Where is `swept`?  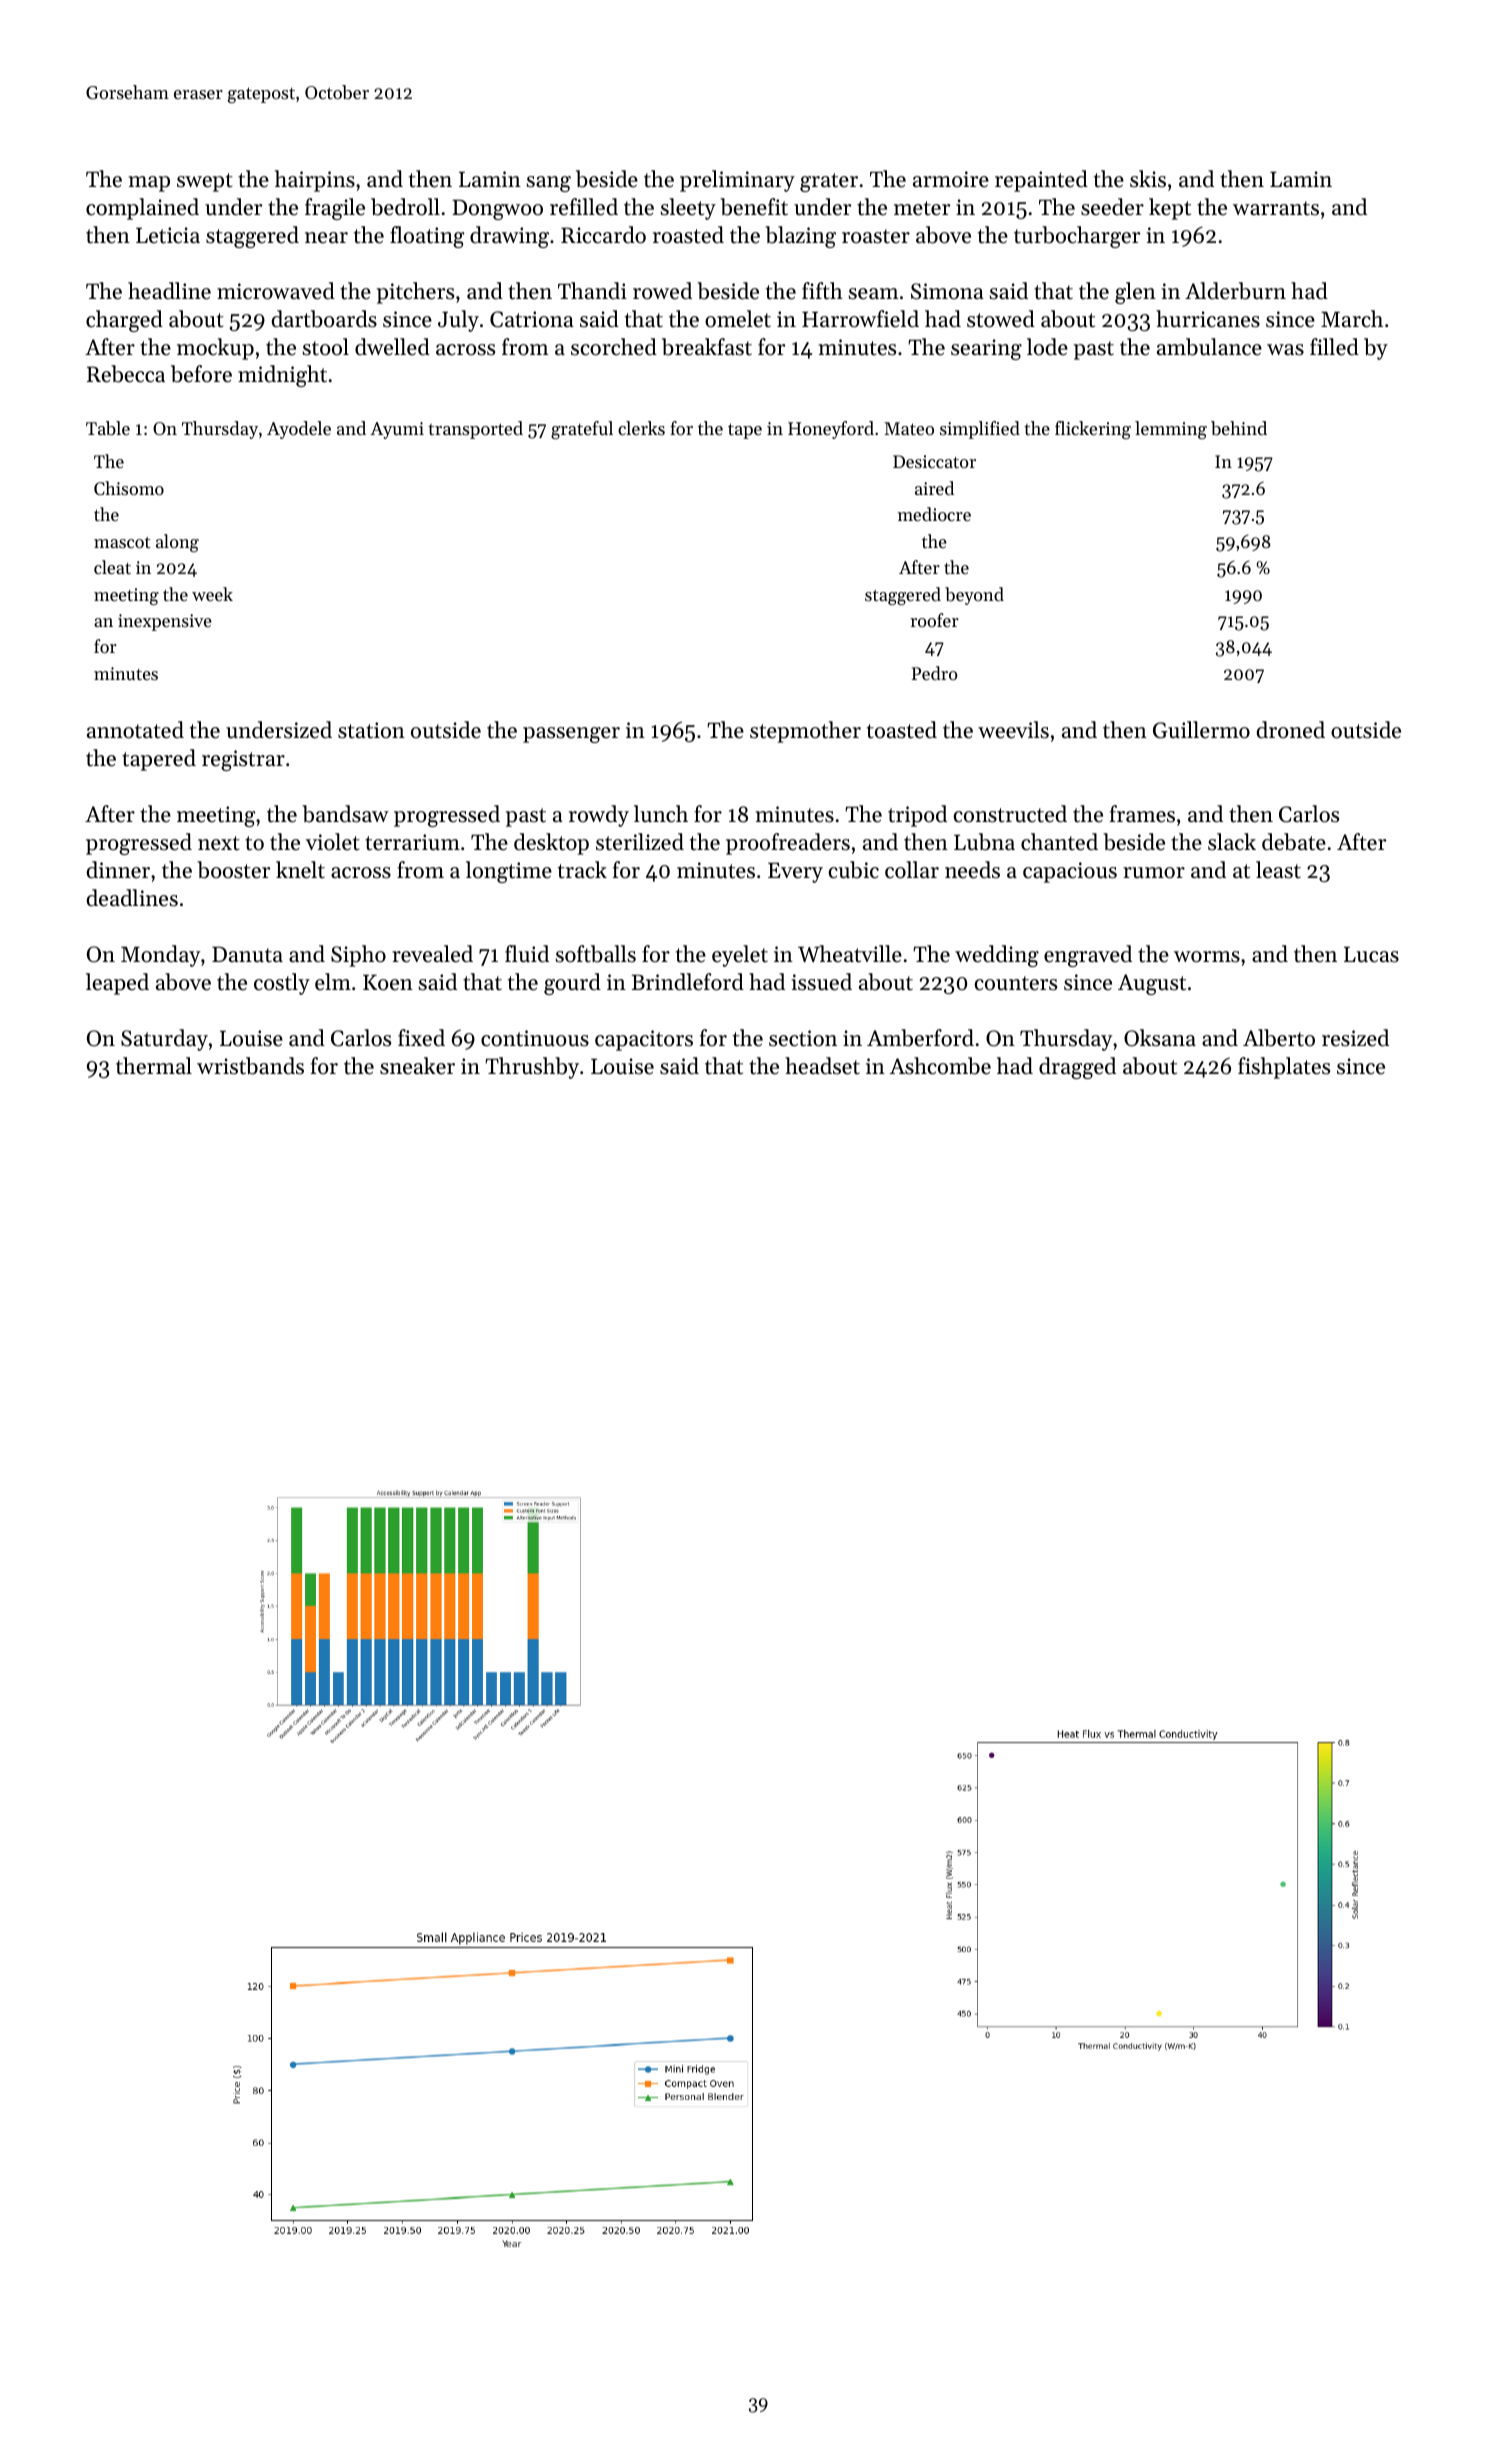
swept is located at coordinates (205, 182).
